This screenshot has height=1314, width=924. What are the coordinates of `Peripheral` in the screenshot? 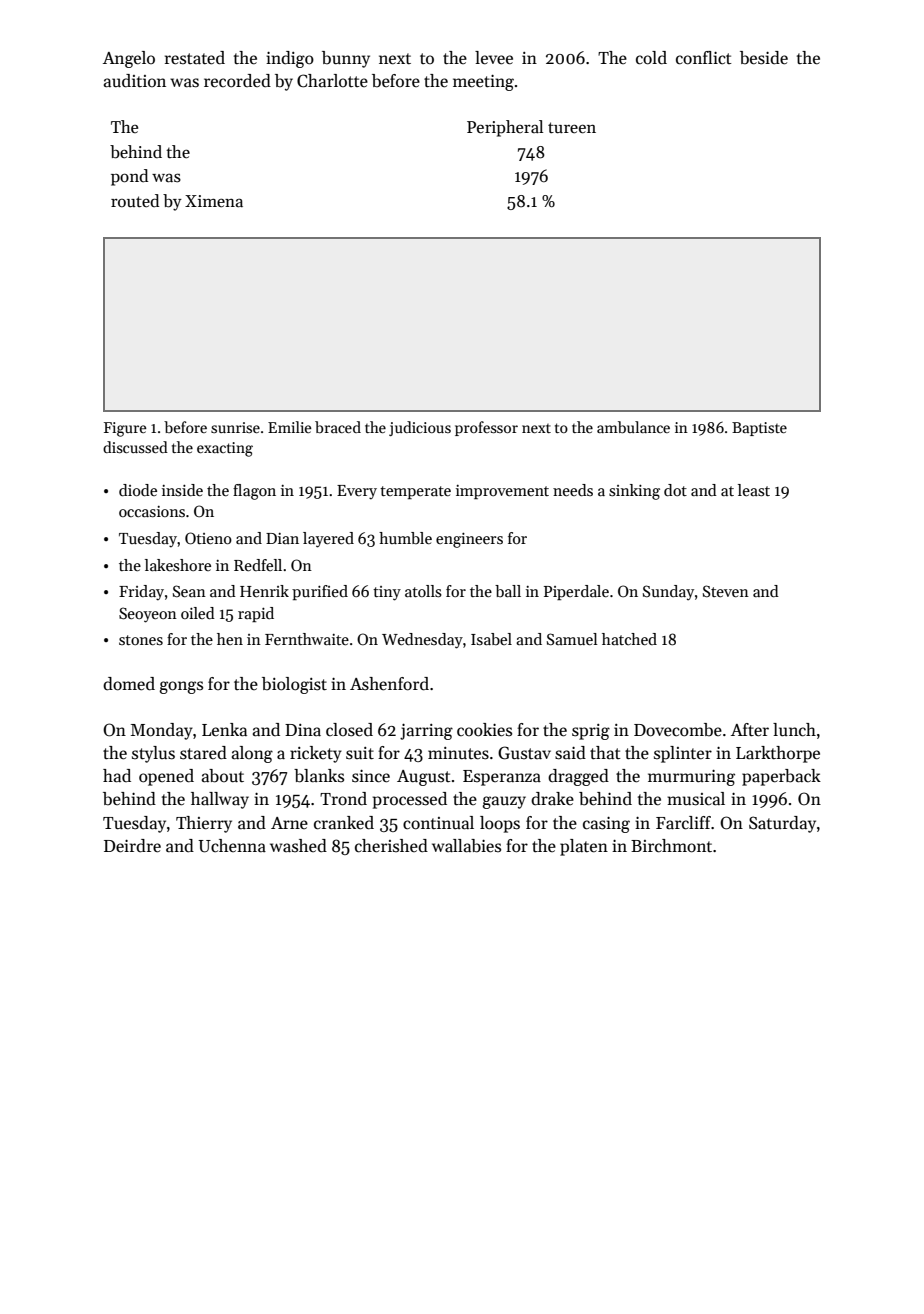 It's located at (505, 128).
